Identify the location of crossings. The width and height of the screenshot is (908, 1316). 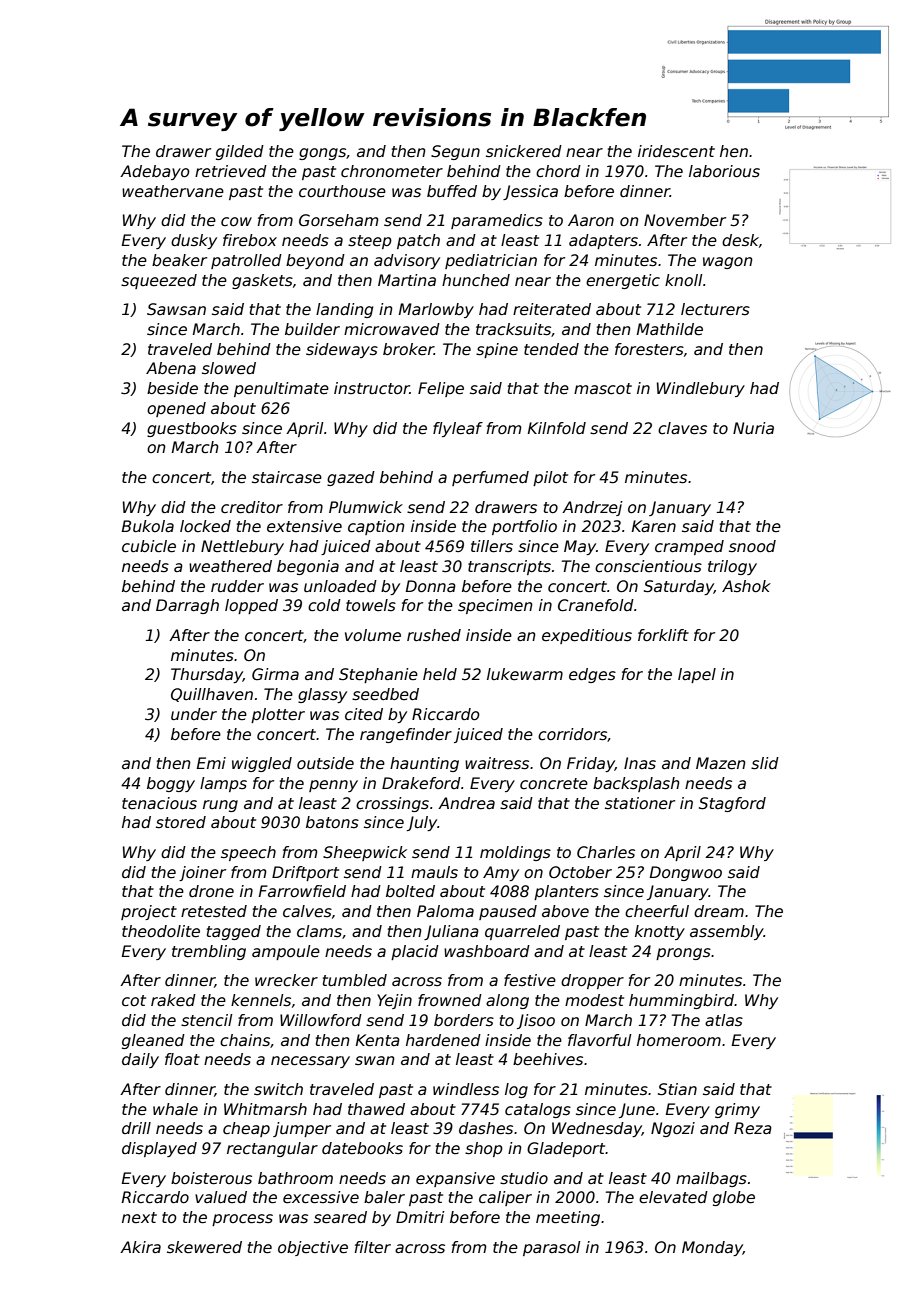
(392, 804).
